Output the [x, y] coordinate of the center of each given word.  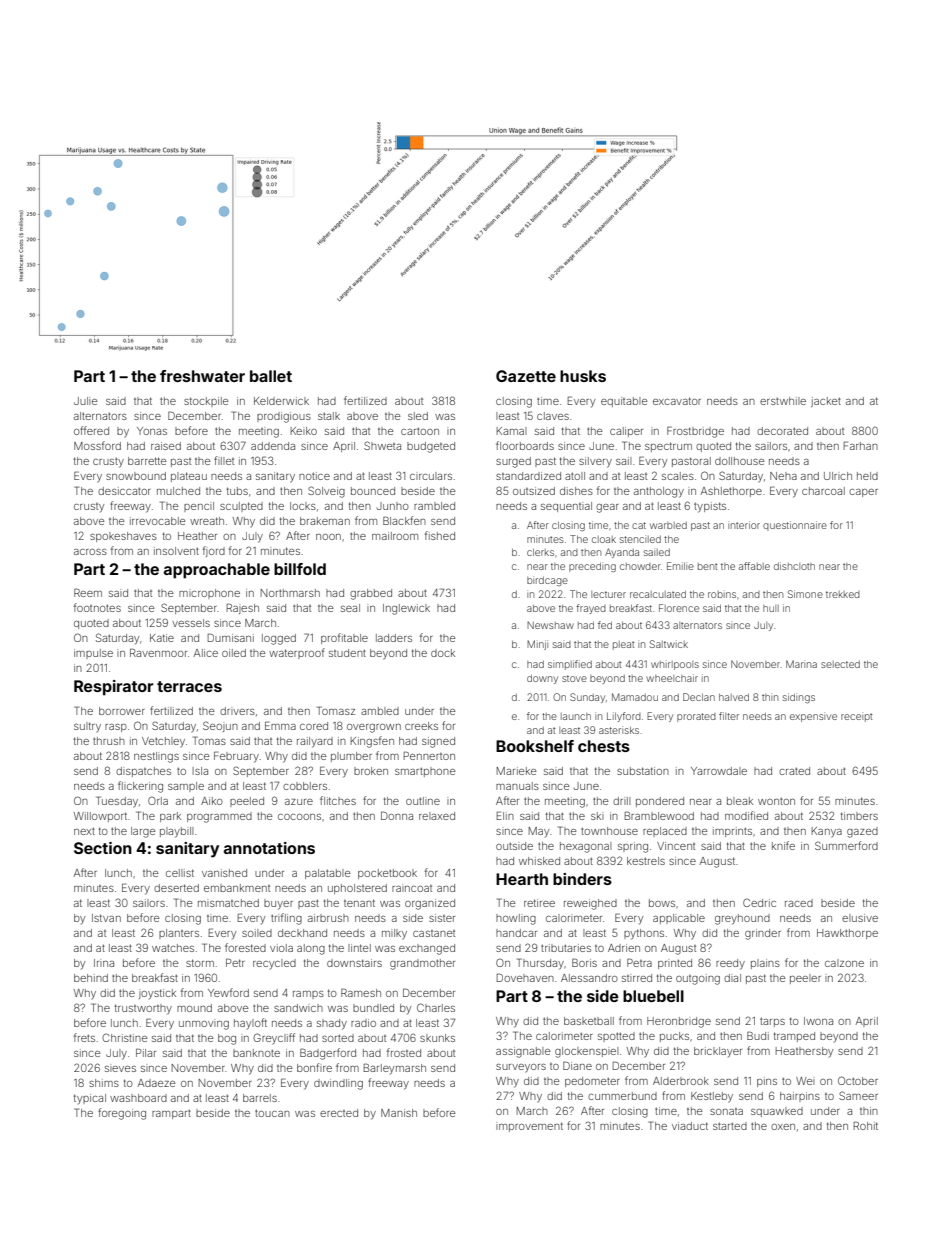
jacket [826, 402]
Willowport [100, 817]
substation [643, 771]
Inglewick [406, 609]
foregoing [122, 1114]
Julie [86, 401]
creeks [421, 726]
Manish [399, 1113]
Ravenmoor [158, 652]
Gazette [526, 376]
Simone [805, 594]
